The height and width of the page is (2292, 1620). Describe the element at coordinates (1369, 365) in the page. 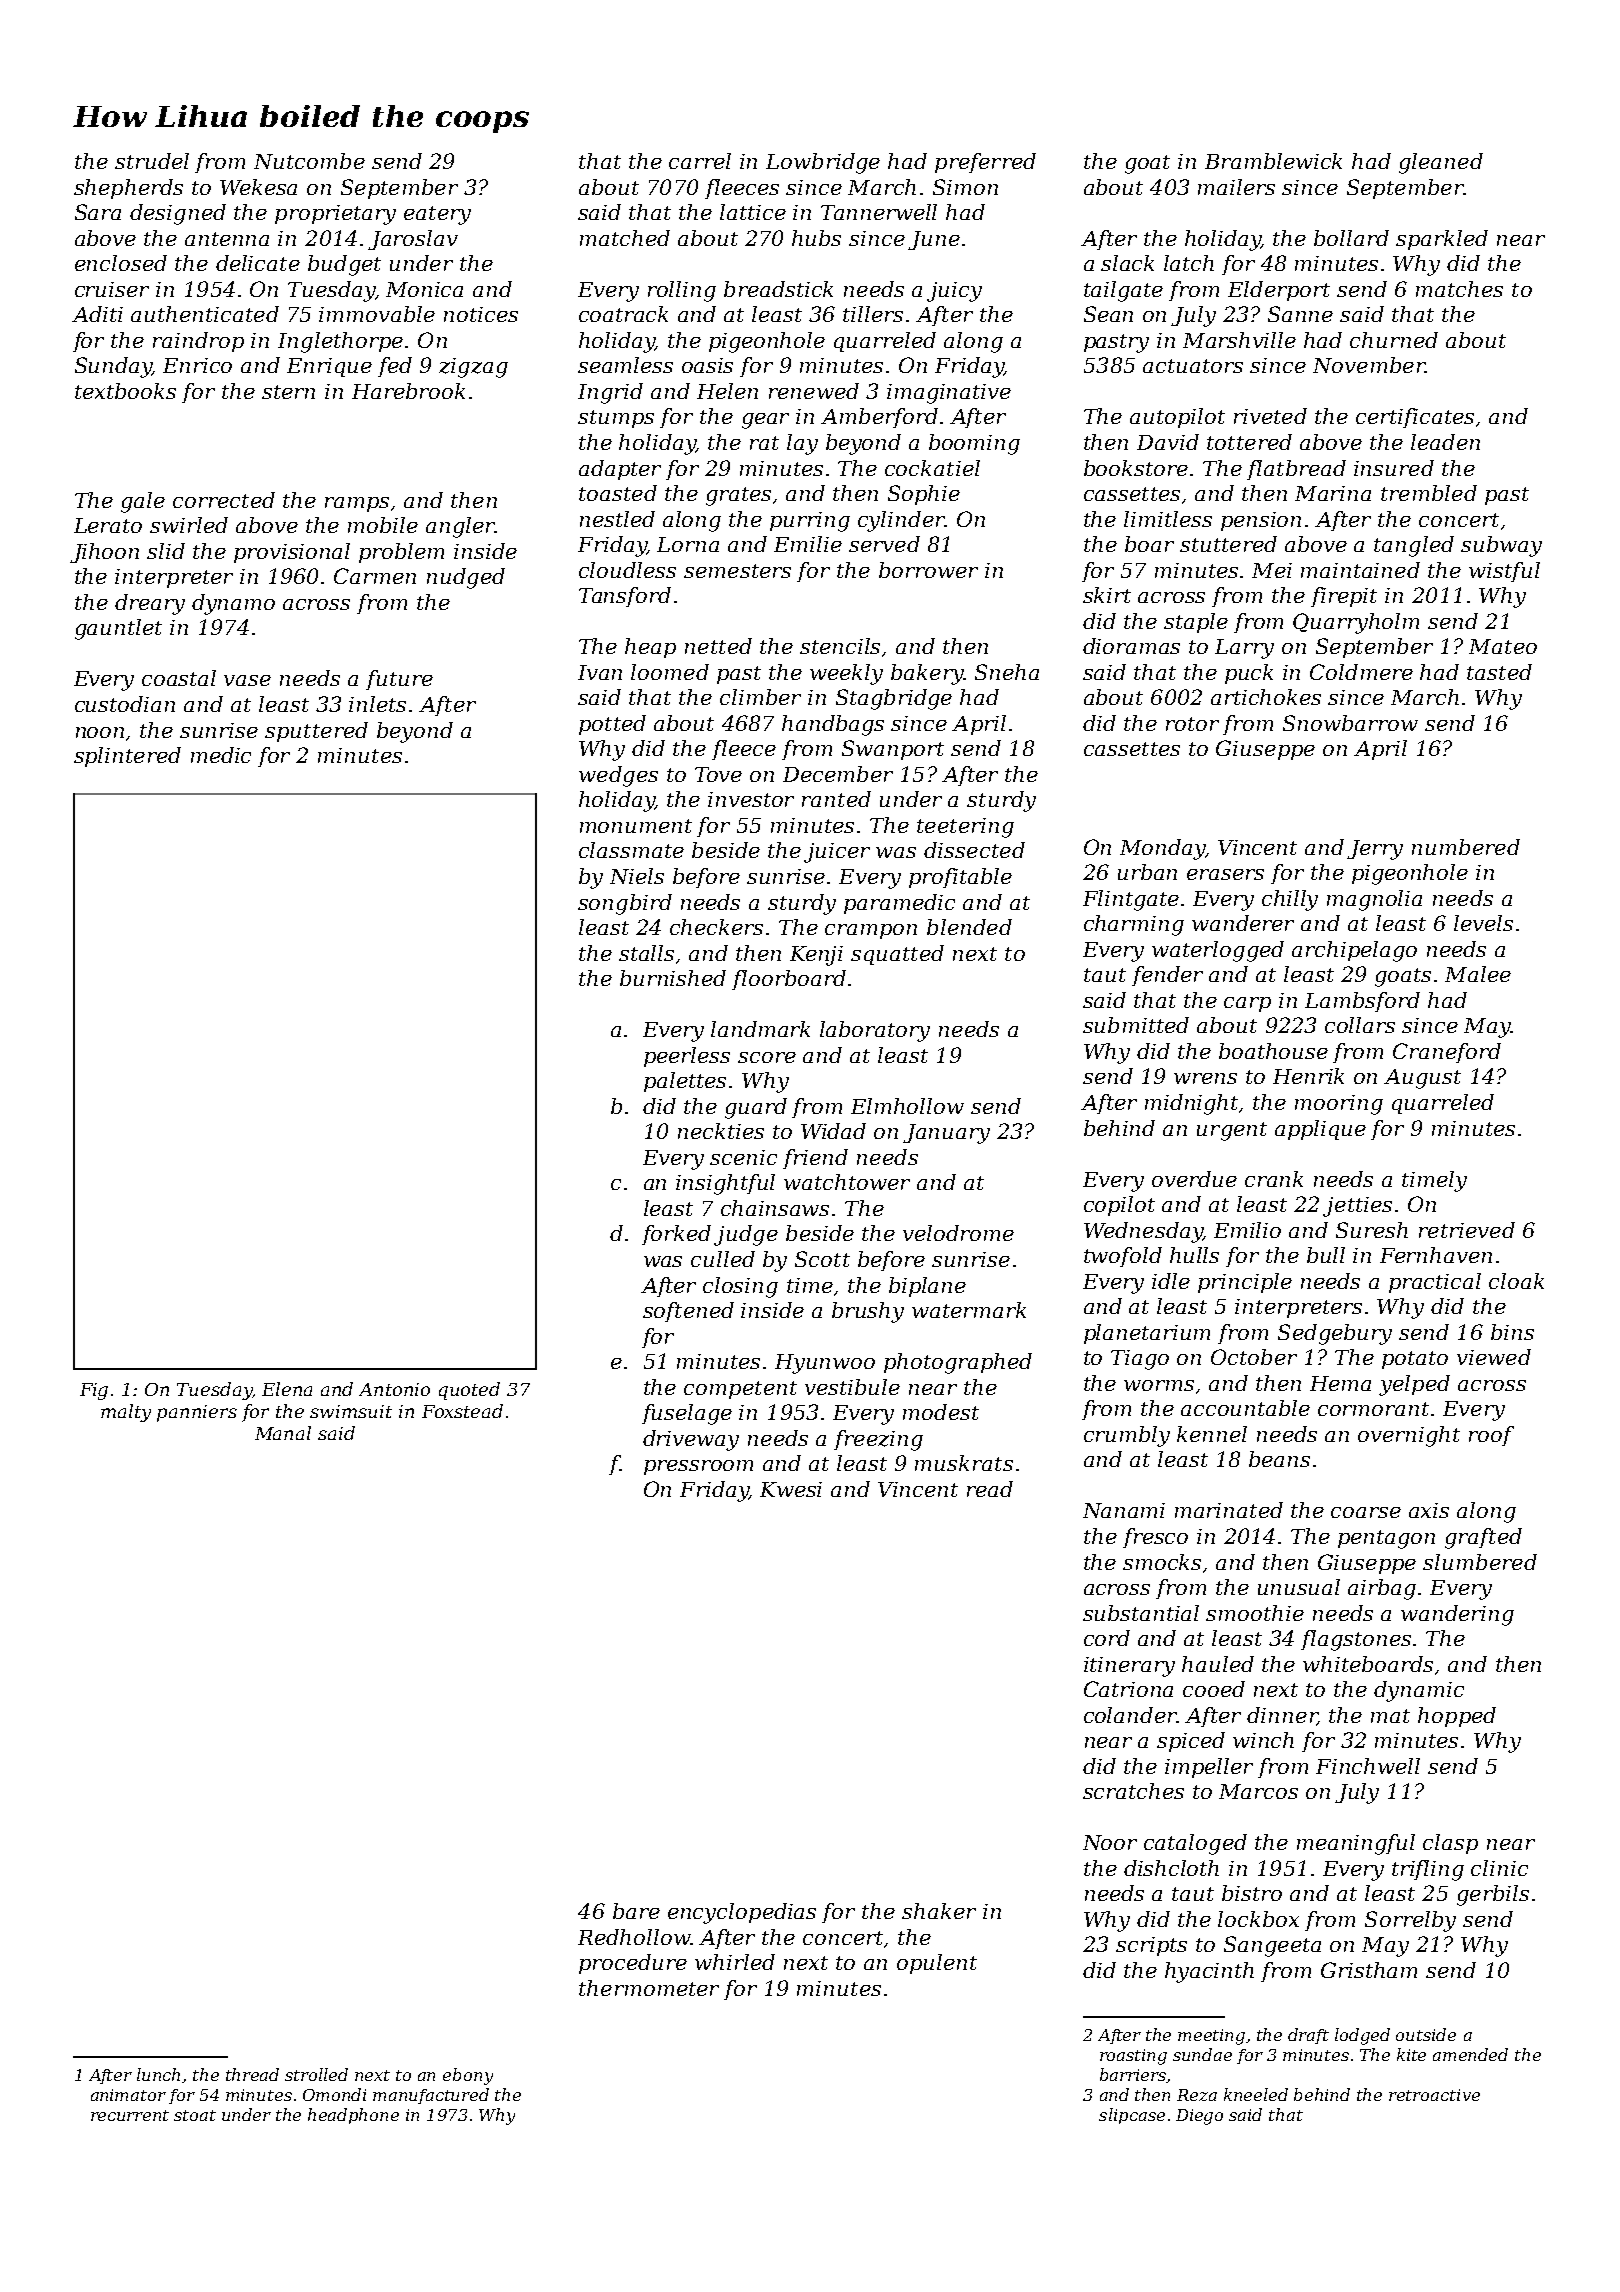

I see `November` at that location.
